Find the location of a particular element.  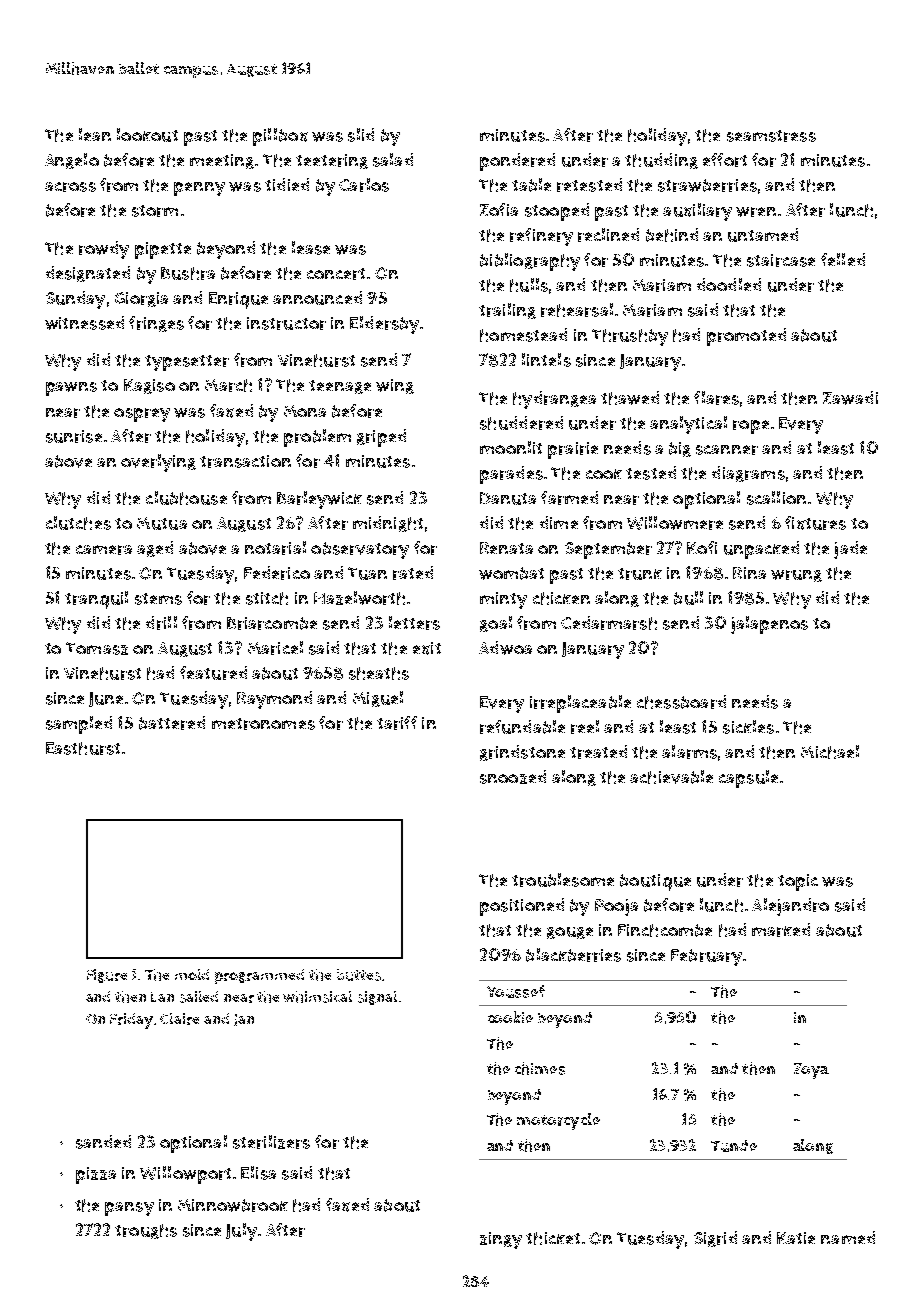

capsule is located at coordinates (748, 779).
